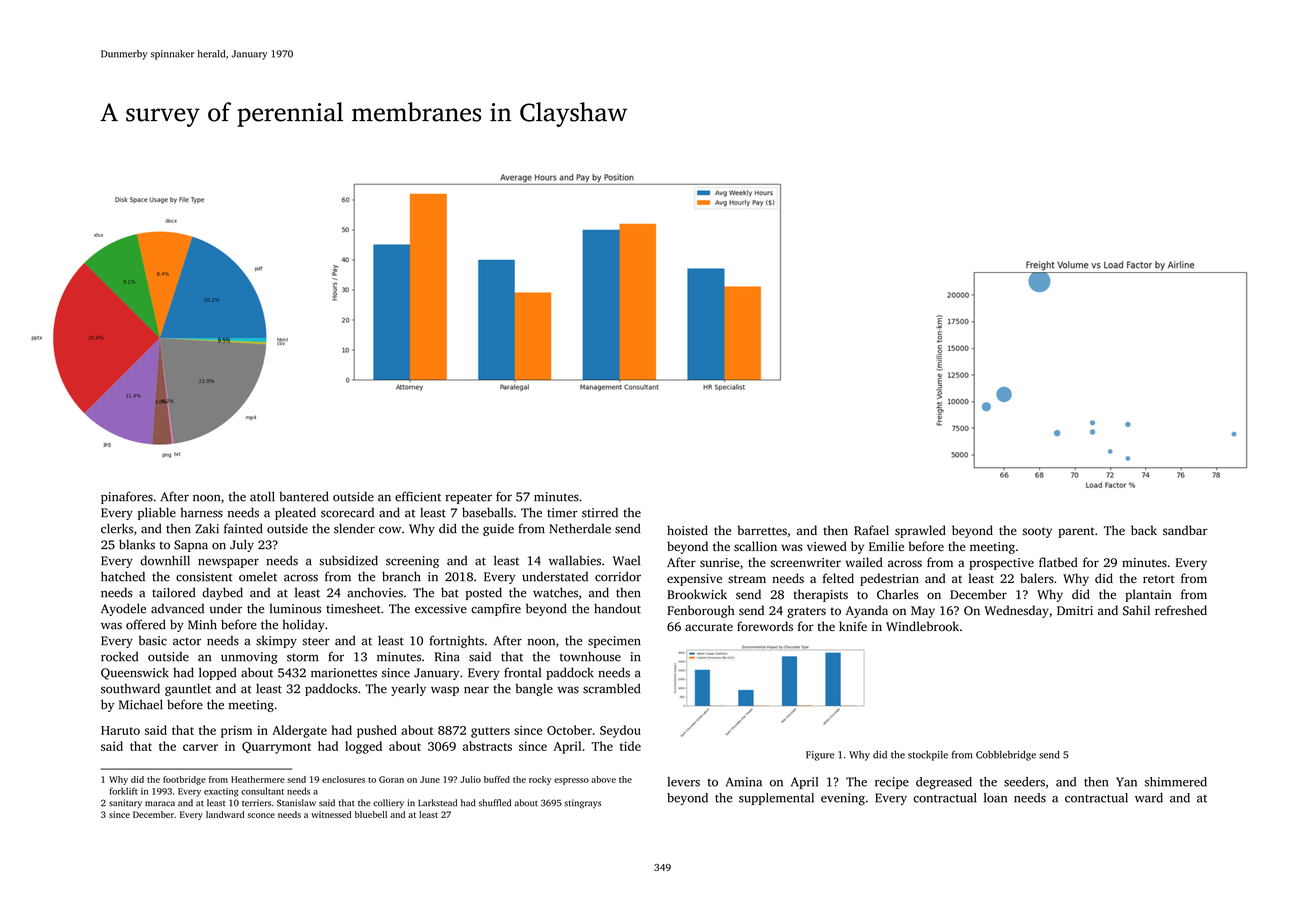  What do you see at coordinates (776, 799) in the screenshot?
I see `supplemental` at bounding box center [776, 799].
